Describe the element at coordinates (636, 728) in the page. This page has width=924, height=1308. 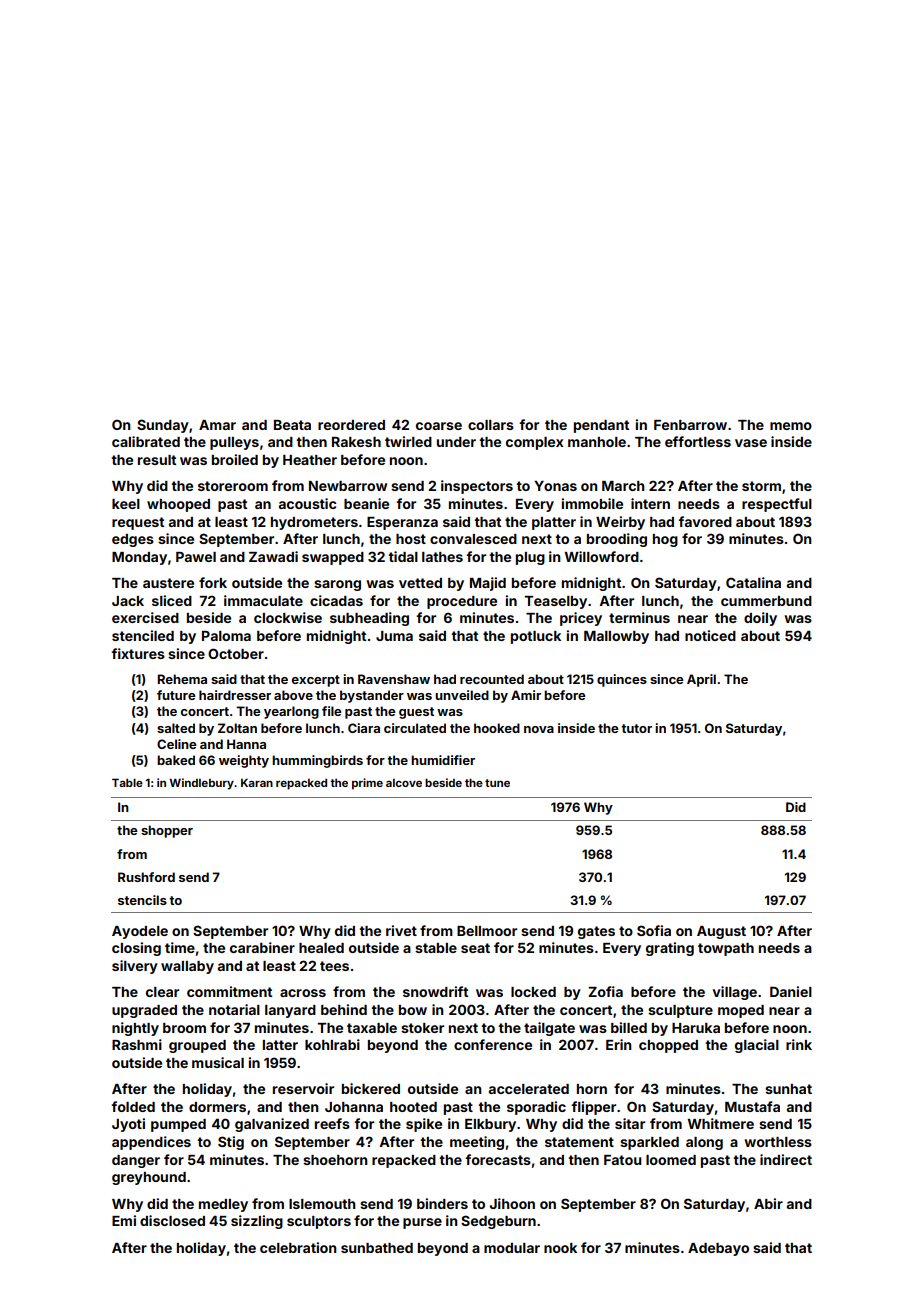
I see `tutor` at that location.
